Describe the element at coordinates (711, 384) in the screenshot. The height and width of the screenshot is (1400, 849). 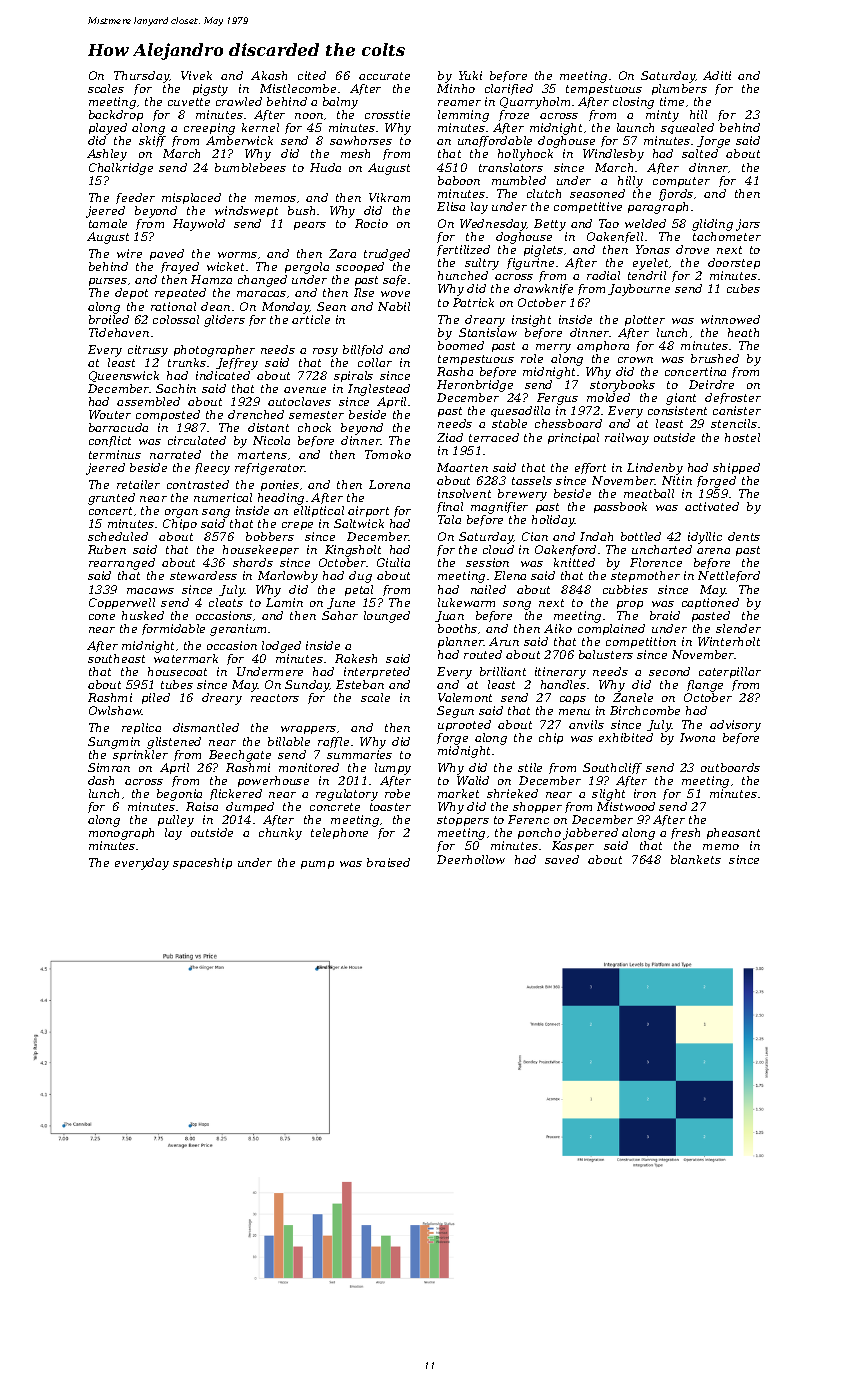
I see `Deirdre` at that location.
